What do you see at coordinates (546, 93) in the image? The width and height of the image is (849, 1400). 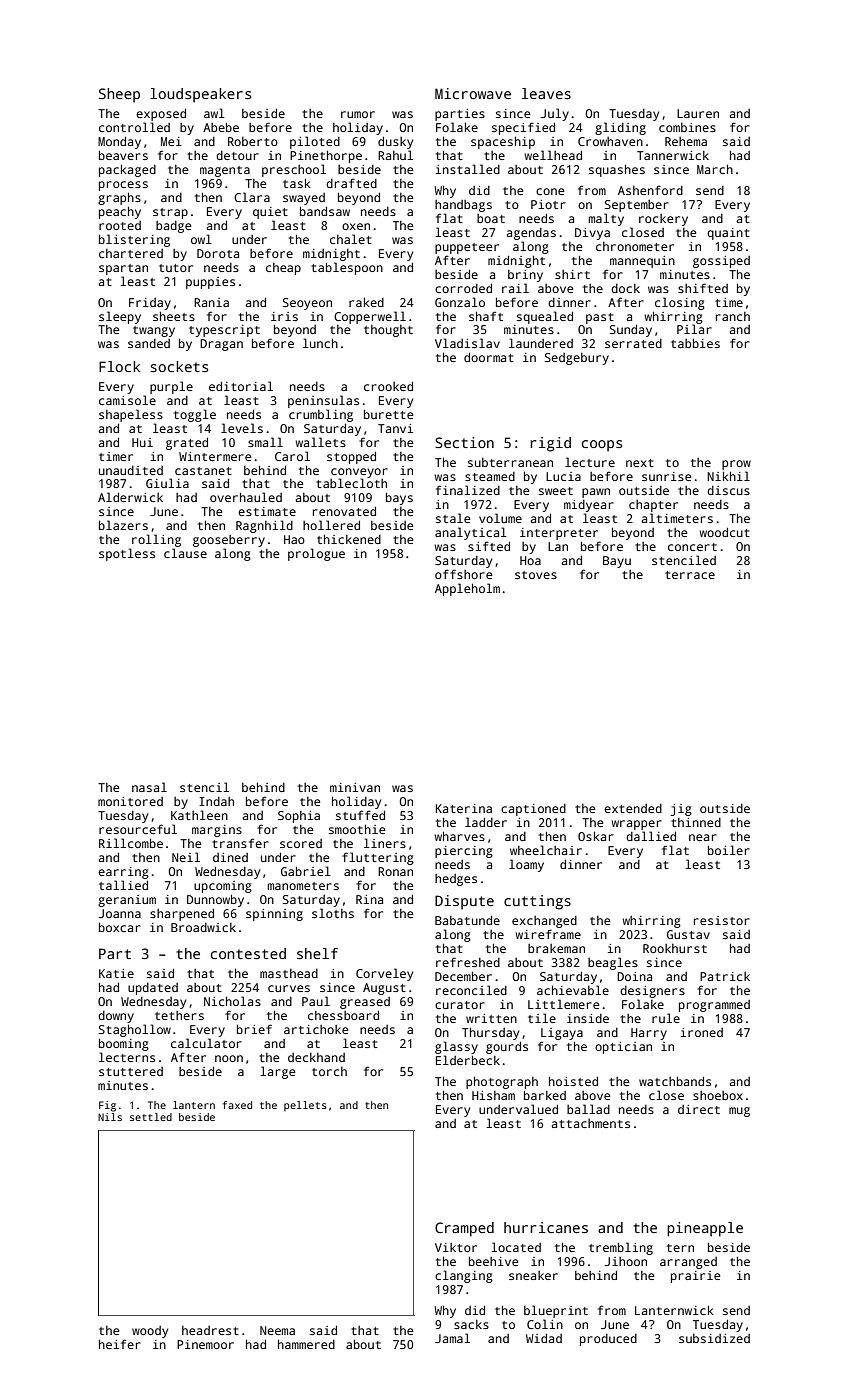 I see `leaves` at bounding box center [546, 93].
